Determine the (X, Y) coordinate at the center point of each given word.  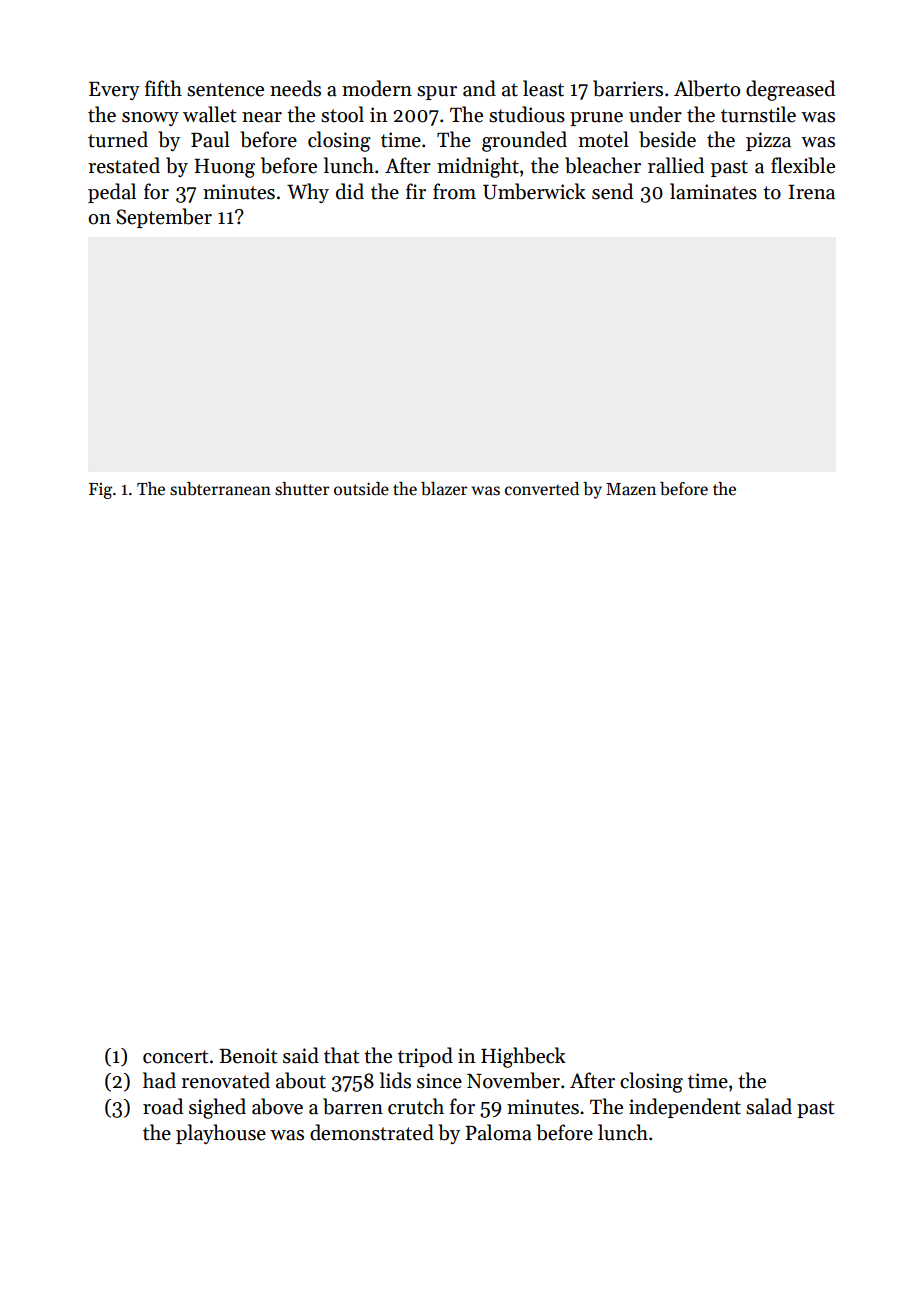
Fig (100, 491)
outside (361, 489)
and (479, 88)
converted (542, 489)
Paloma (498, 1132)
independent (685, 1108)
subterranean (220, 489)
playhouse (221, 1134)
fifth (163, 88)
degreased (790, 90)
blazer (444, 489)
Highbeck (523, 1057)
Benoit (248, 1056)
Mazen (631, 489)
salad (769, 1106)
